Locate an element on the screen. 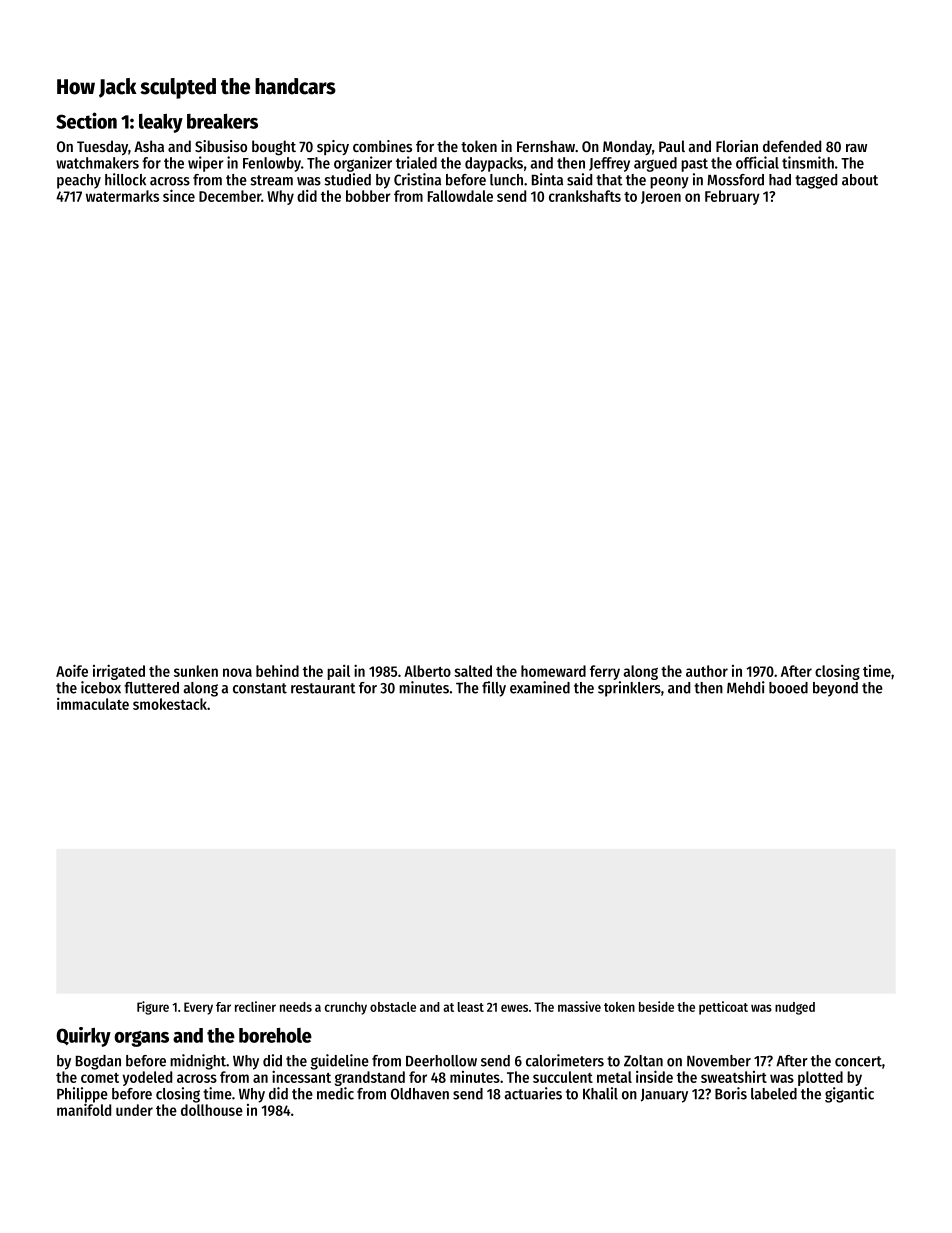 The height and width of the screenshot is (1233, 952). manifold is located at coordinates (84, 1109).
